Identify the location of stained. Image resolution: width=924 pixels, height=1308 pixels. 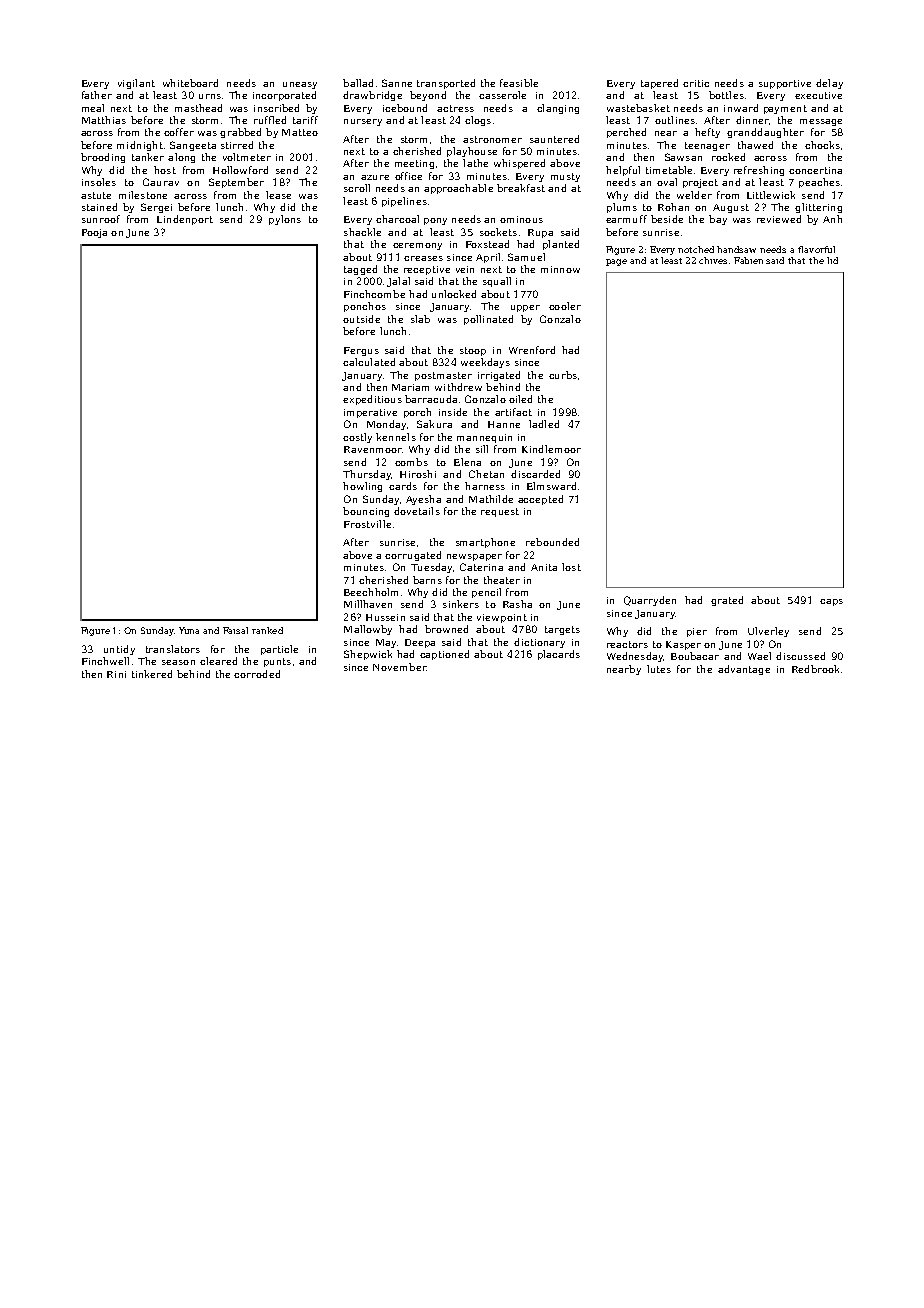
(99, 207).
